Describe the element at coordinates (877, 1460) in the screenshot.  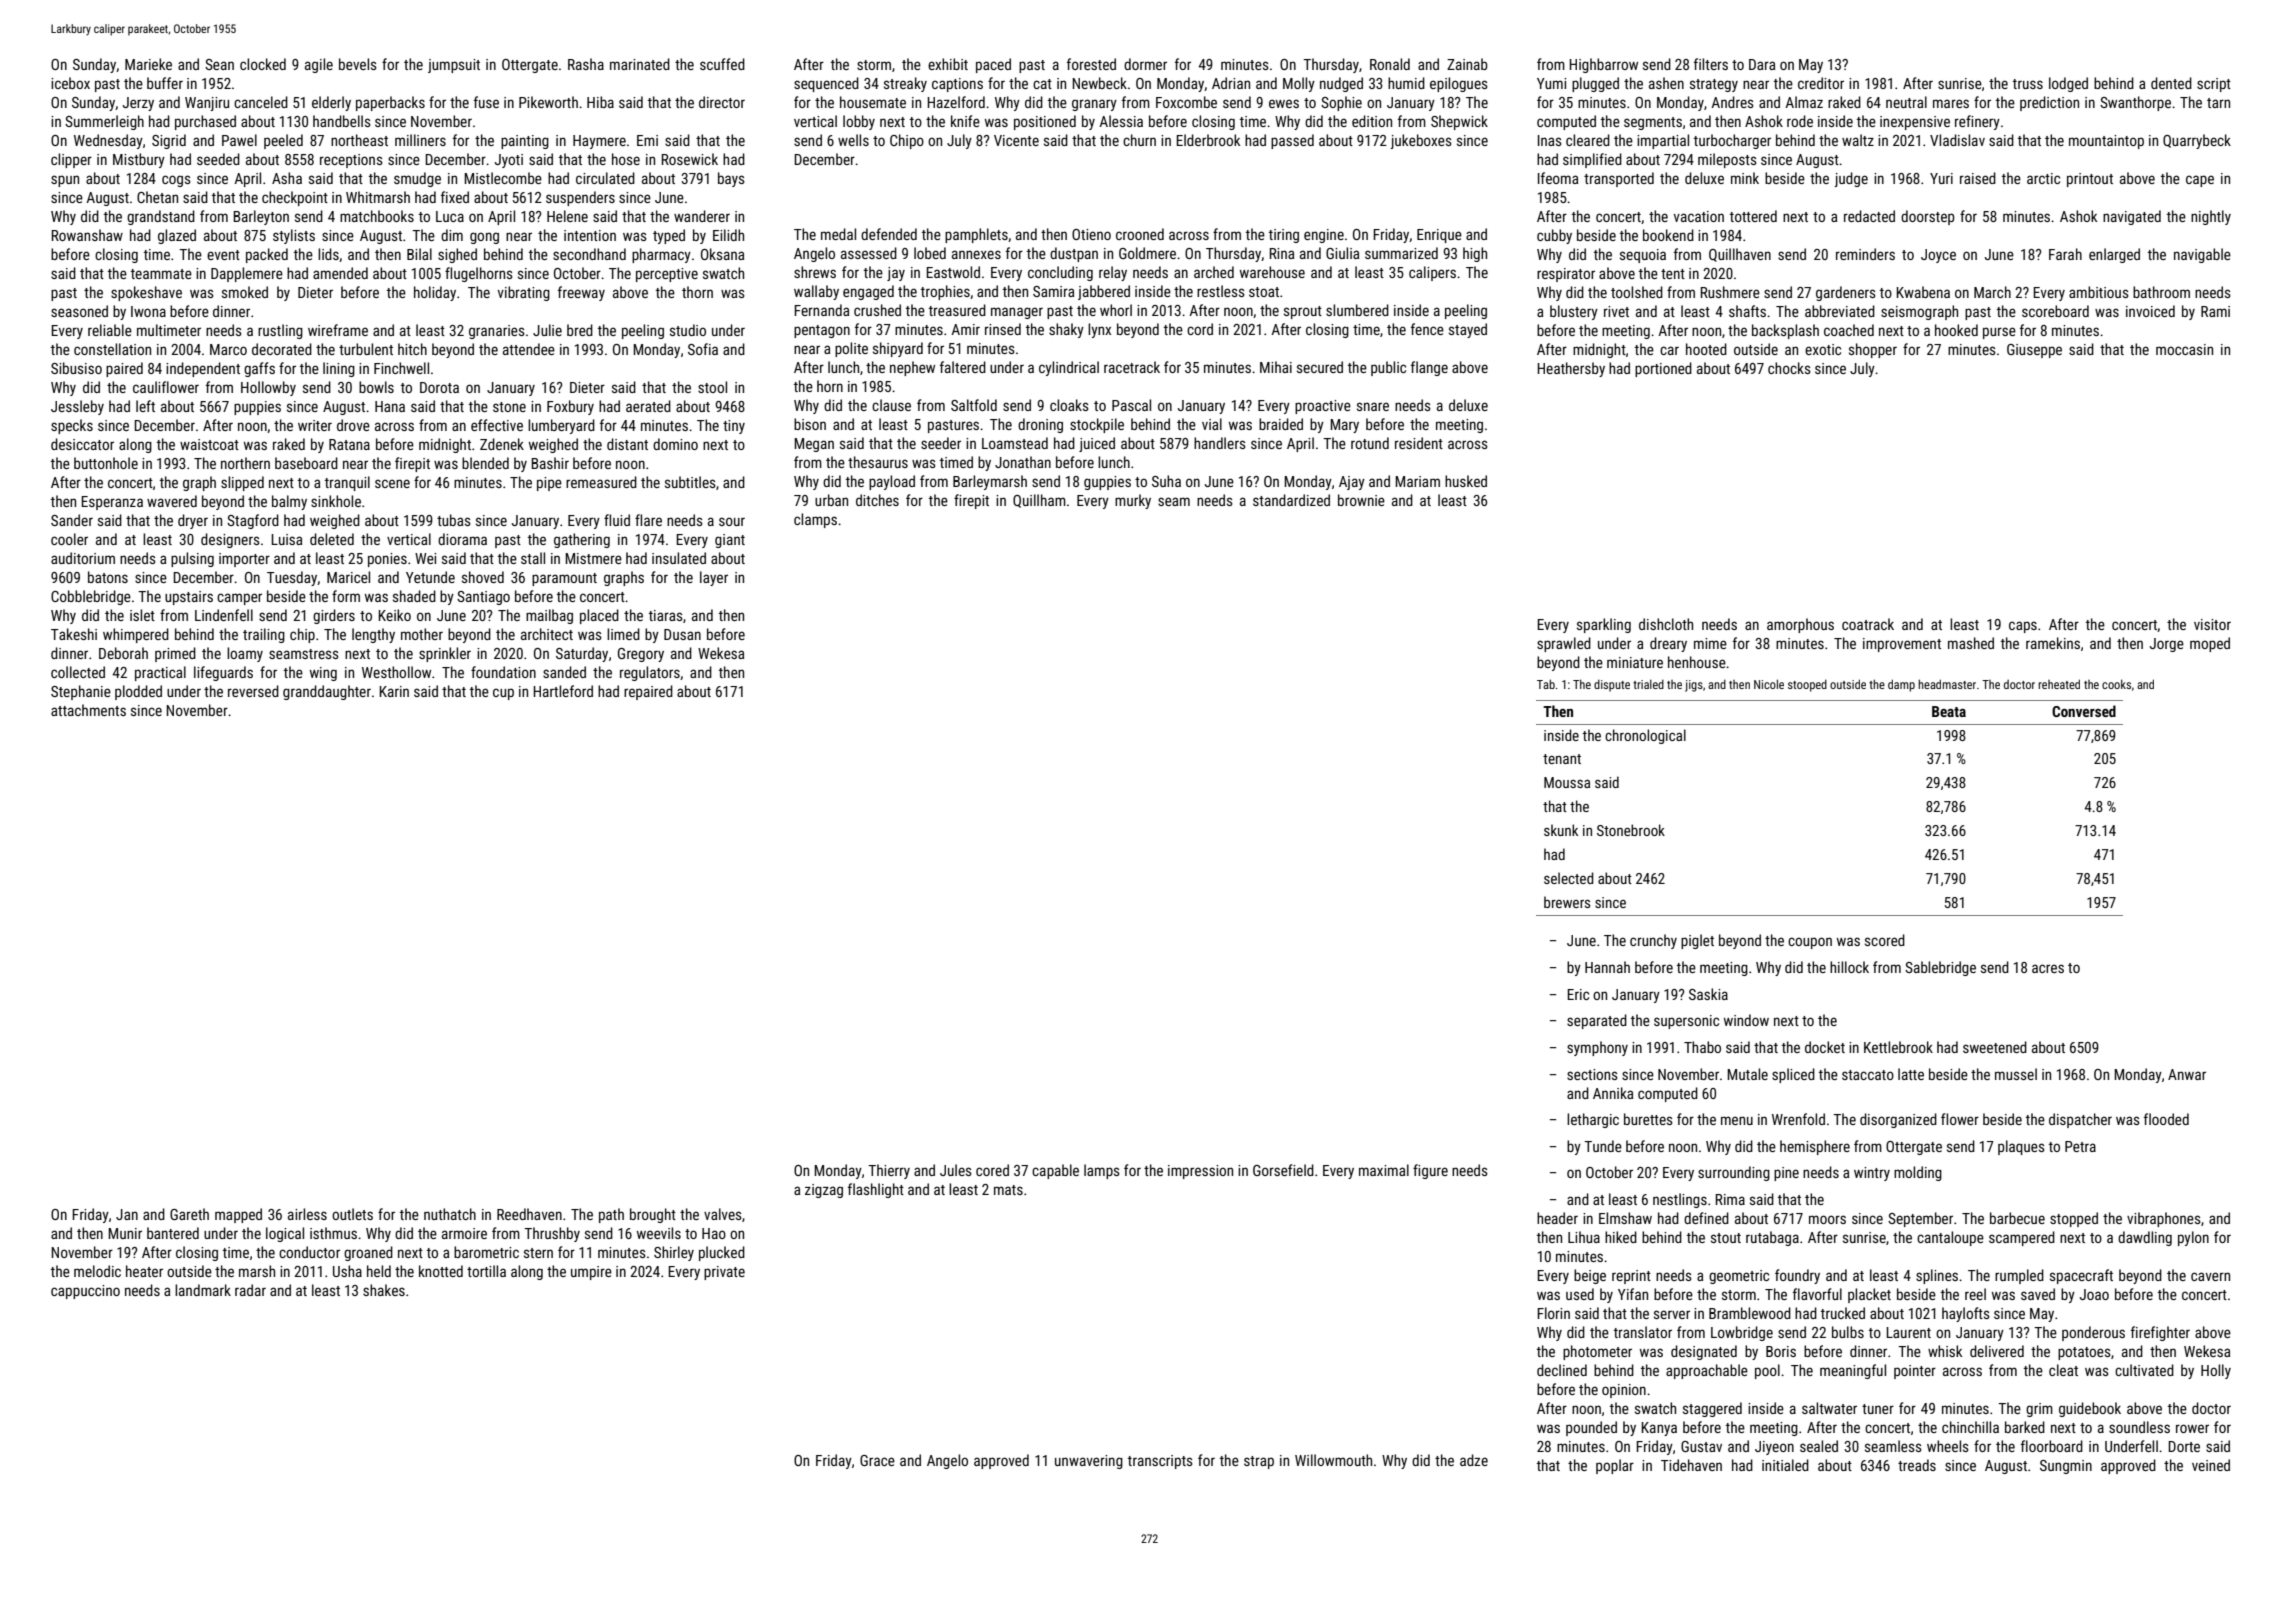
I see `Grace` at that location.
